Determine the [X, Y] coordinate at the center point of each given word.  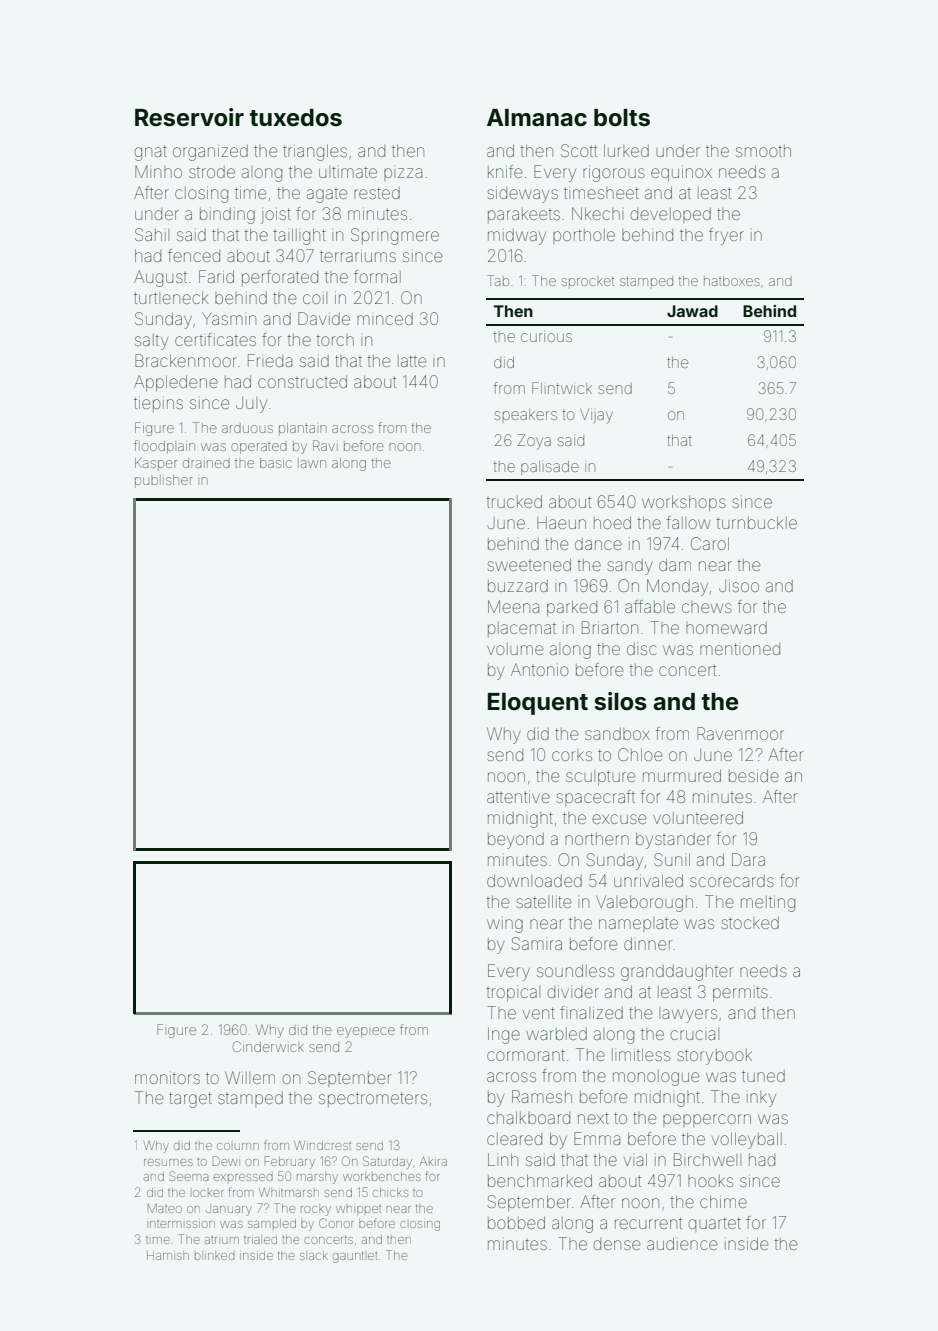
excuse [619, 819]
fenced [194, 255]
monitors [167, 1079]
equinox [681, 174]
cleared [514, 1139]
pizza [403, 174]
